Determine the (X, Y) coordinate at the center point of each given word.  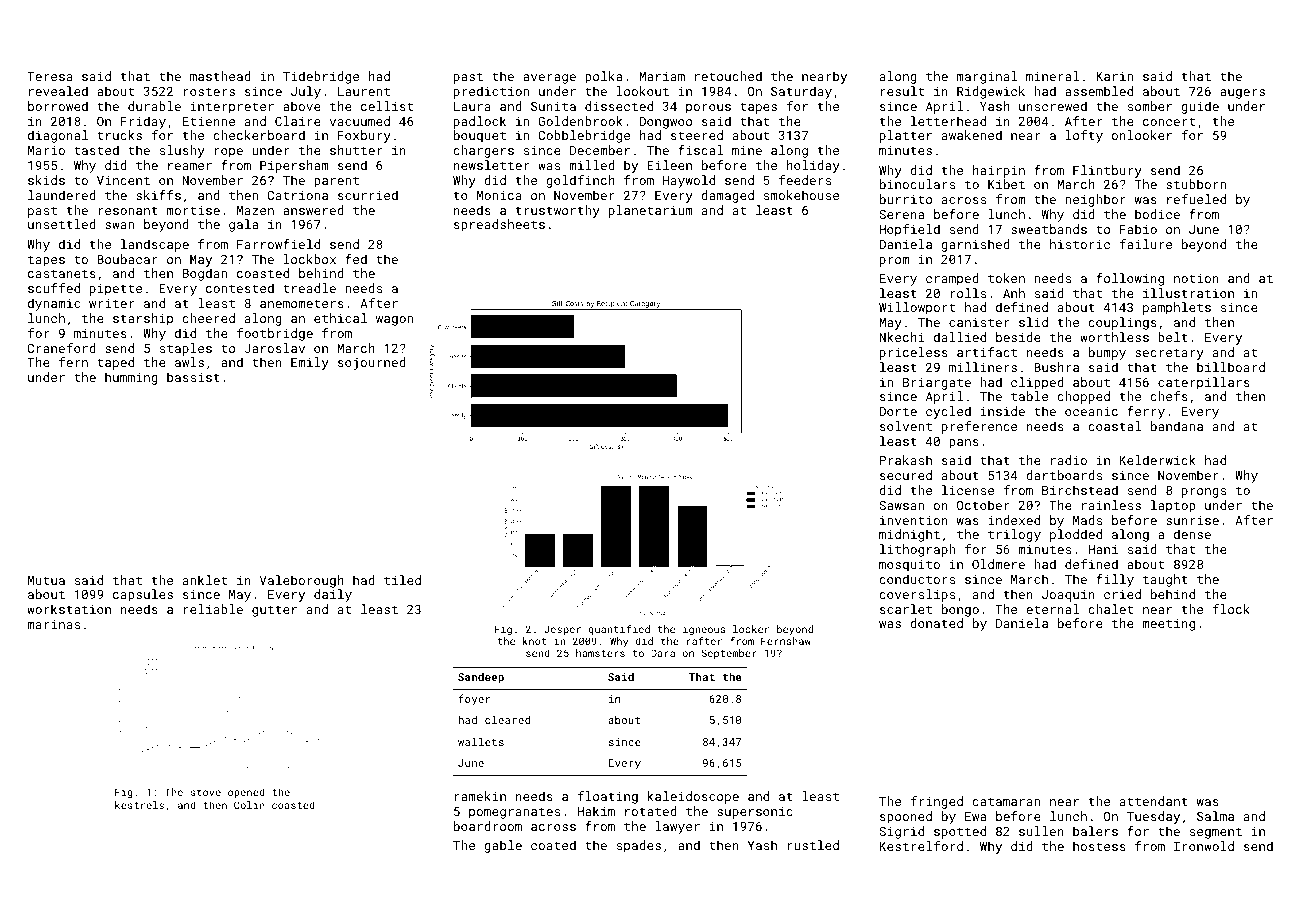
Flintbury (1107, 171)
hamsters (600, 653)
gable (503, 846)
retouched (728, 76)
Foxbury (364, 136)
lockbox (310, 259)
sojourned (372, 363)
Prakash (906, 460)
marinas (53, 624)
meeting (1168, 625)
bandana (1177, 426)
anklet (205, 580)
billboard (1231, 367)
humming (131, 378)
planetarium (651, 211)
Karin (1114, 76)
